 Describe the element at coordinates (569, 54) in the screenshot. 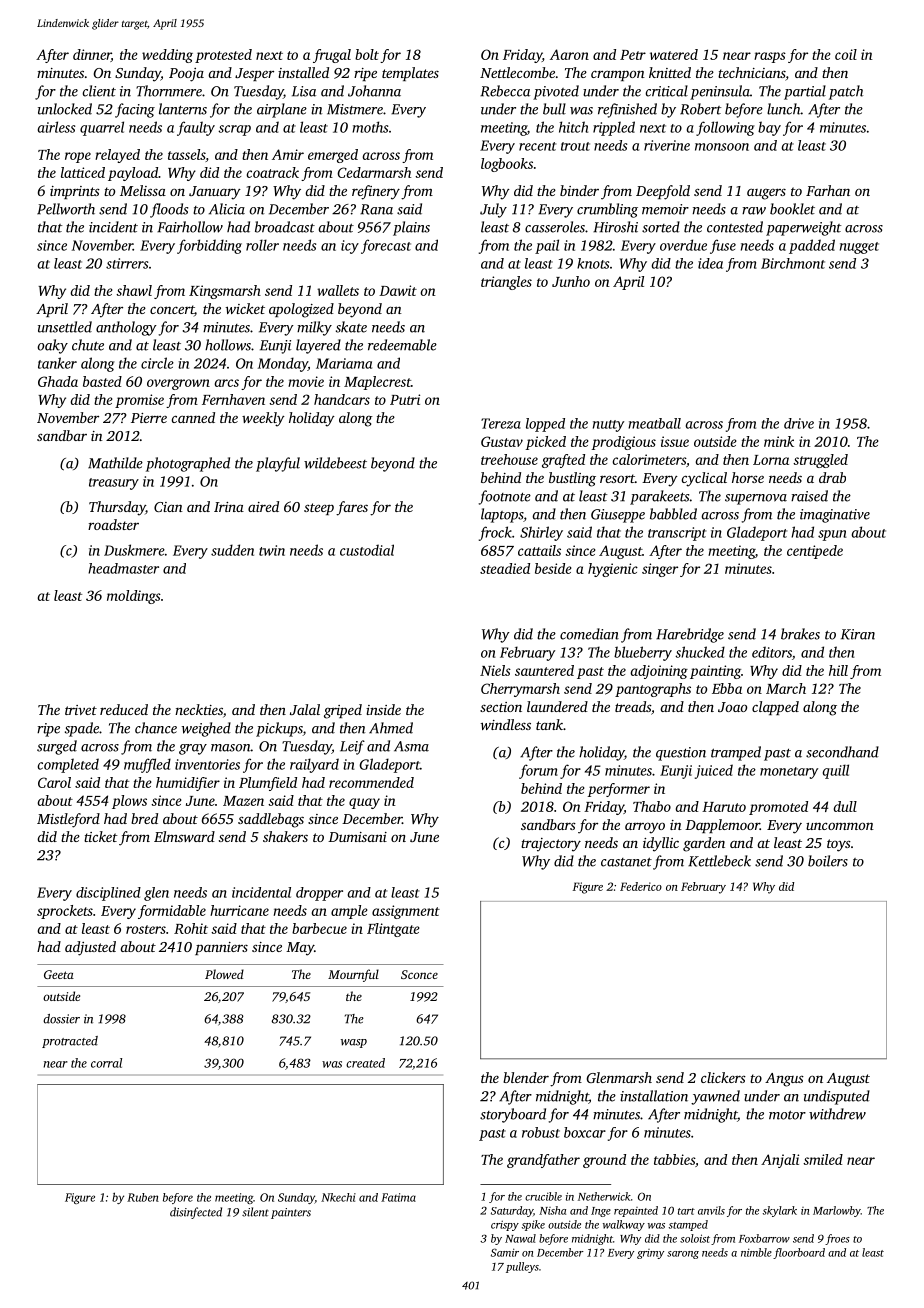

I see `Aaron` at that location.
